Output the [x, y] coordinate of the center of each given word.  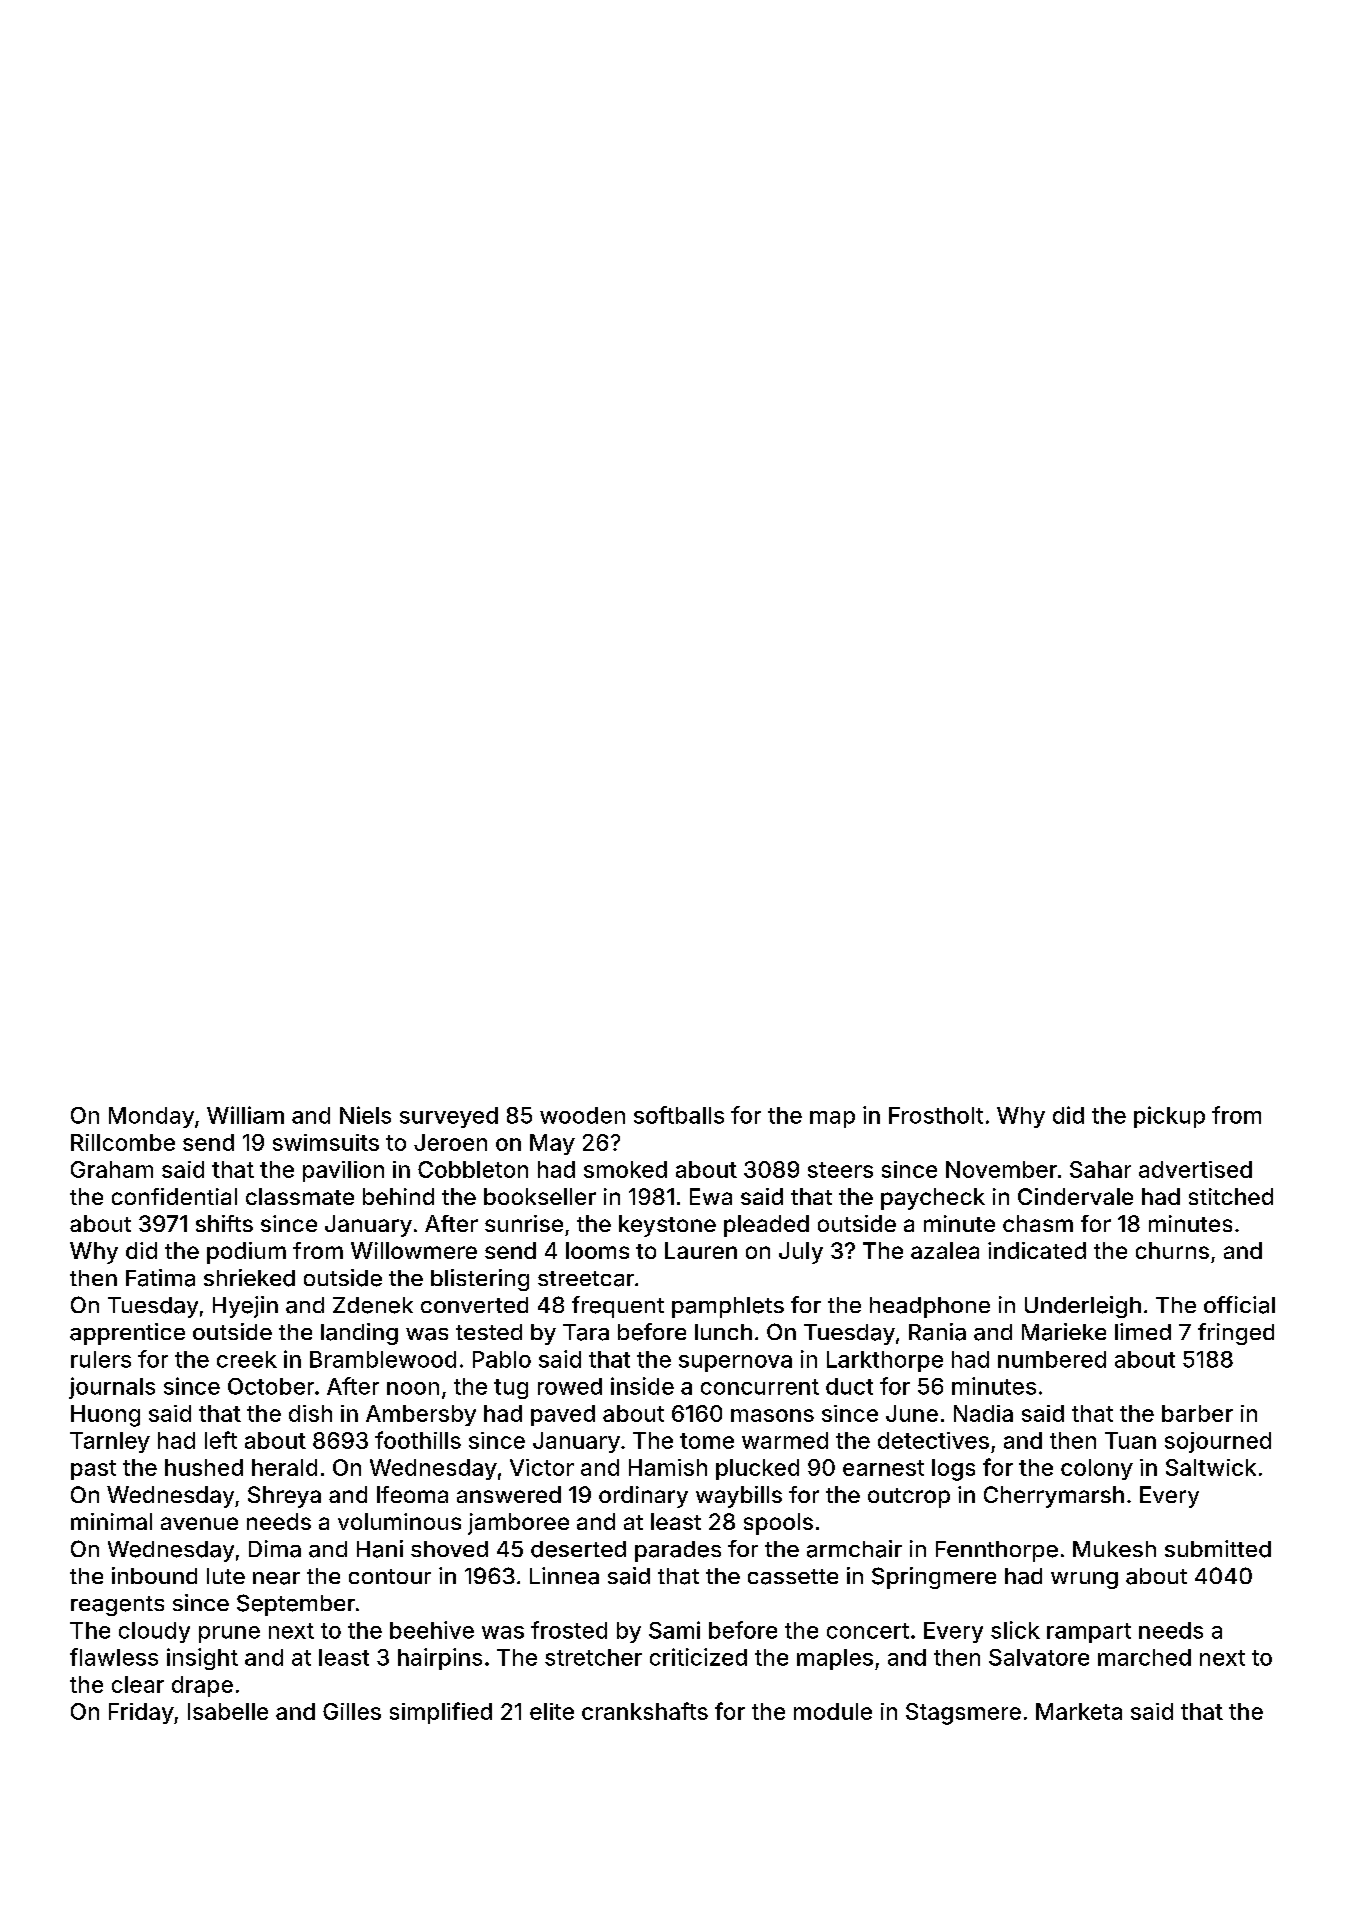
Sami [674, 1630]
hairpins [440, 1659]
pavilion [343, 1171]
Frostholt [936, 1115]
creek [247, 1359]
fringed [1236, 1334]
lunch [723, 1332]
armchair [854, 1549]
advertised [1195, 1169]
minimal [111, 1521]
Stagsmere [963, 1714]
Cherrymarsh [1054, 1497]
